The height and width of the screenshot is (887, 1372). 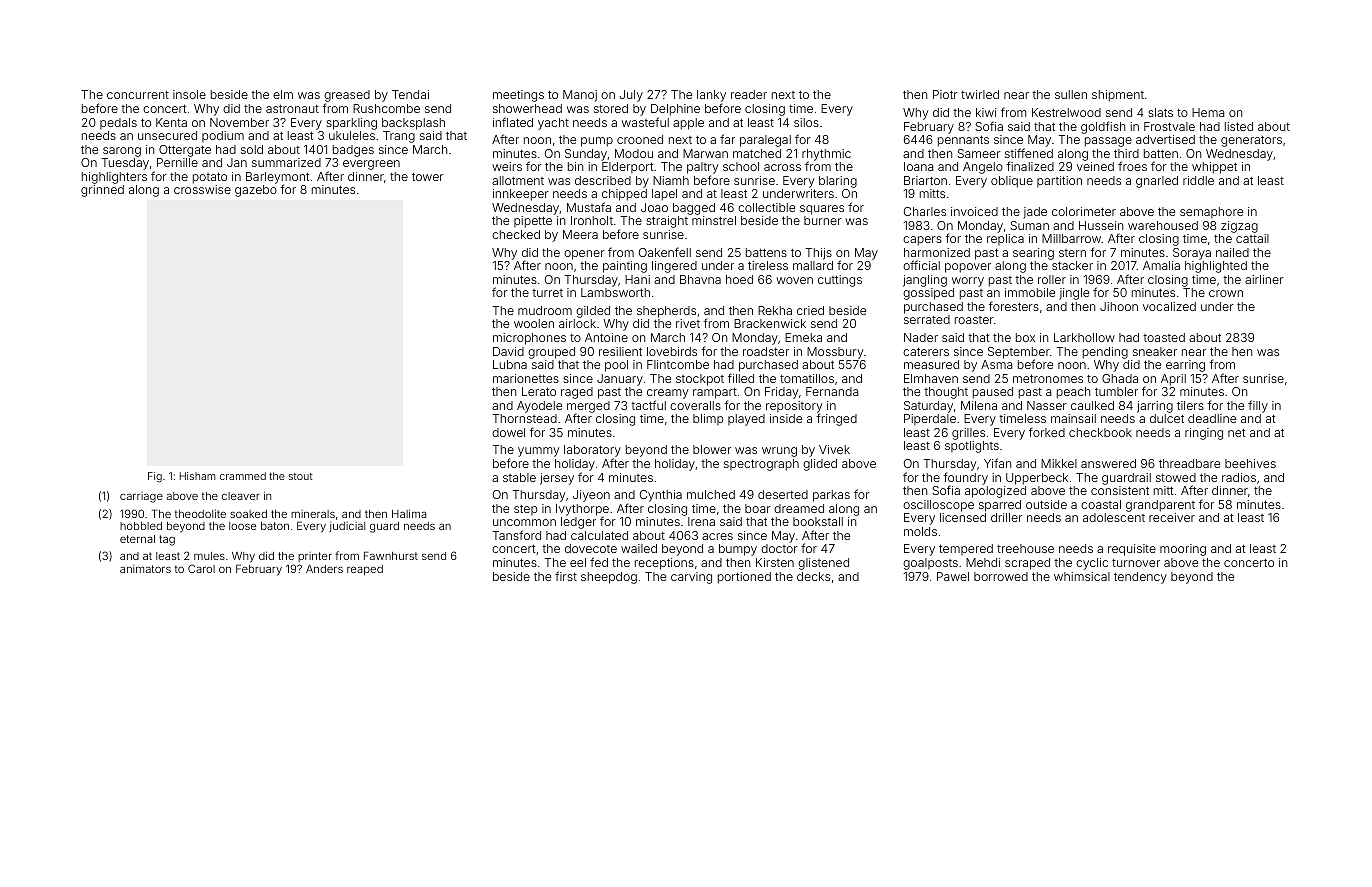 I want to click on generators, so click(x=1251, y=141).
